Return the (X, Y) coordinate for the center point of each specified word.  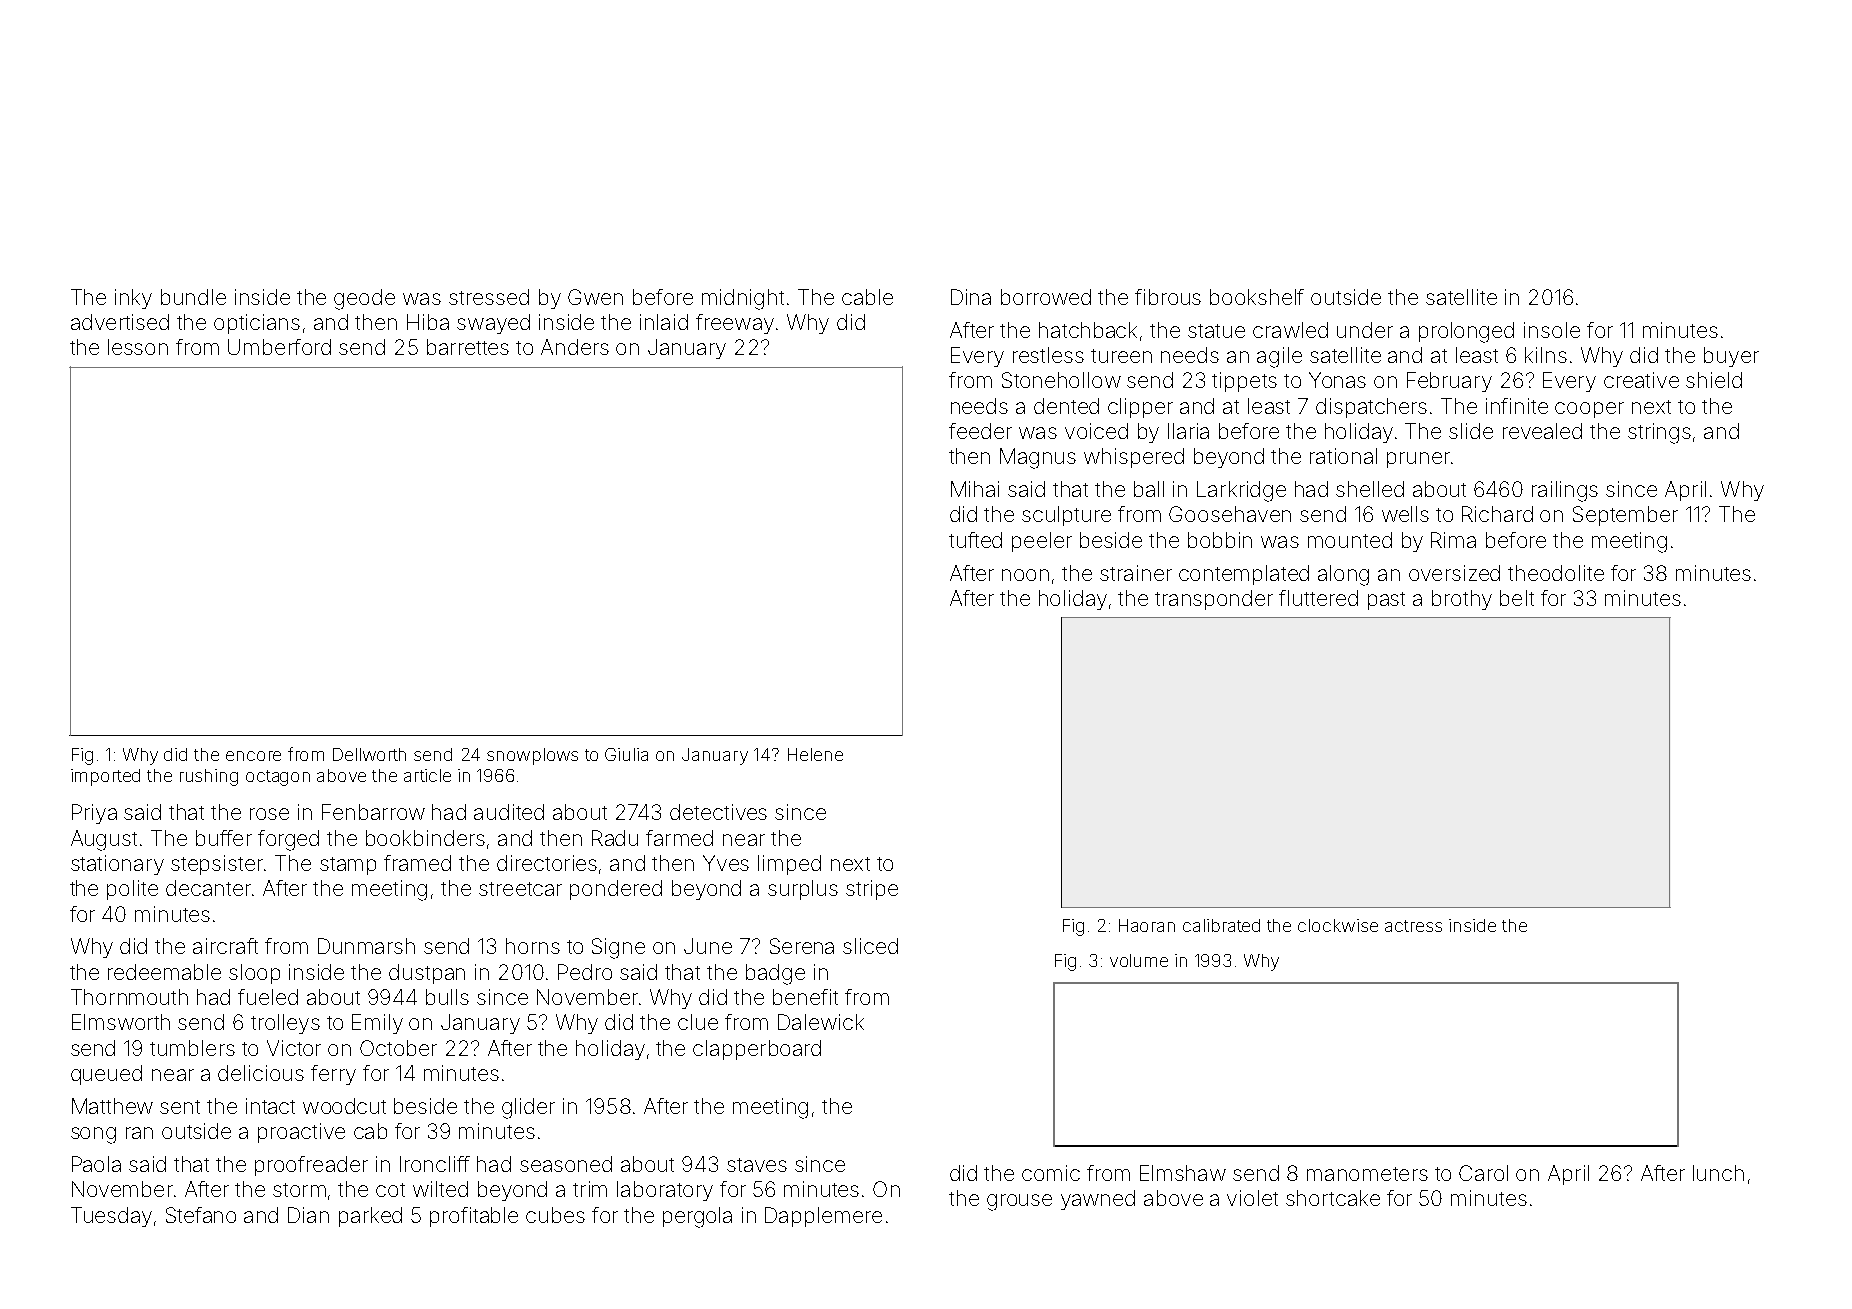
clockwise (1338, 925)
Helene (815, 754)
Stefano (201, 1215)
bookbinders (425, 838)
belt (1517, 598)
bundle (193, 297)
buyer (1731, 357)
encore (253, 756)
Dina (971, 297)
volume (1139, 960)
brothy (1462, 600)
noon (1025, 575)
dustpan (427, 974)
